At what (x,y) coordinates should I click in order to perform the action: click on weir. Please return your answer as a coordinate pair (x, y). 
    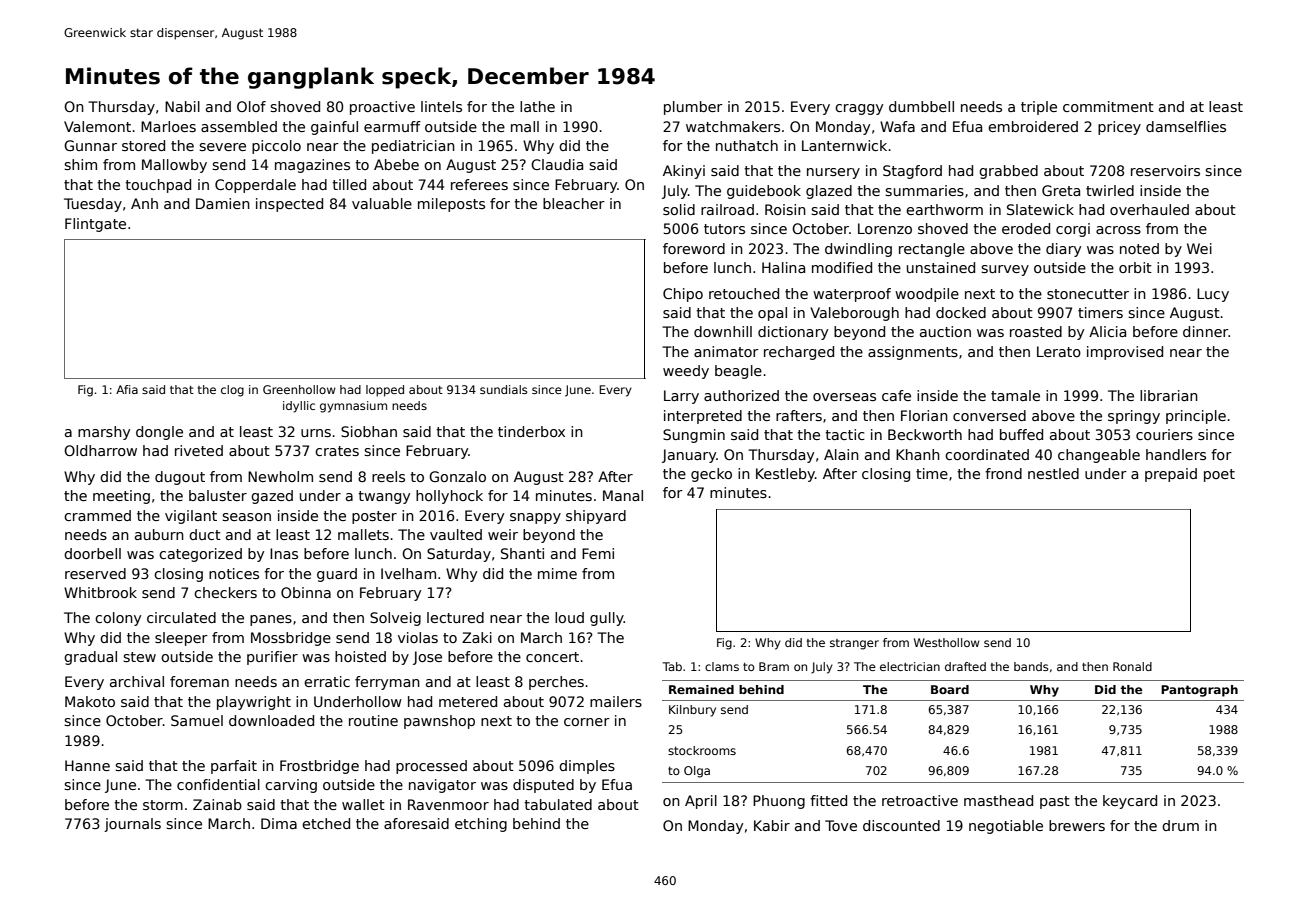
    Looking at the image, I should click on (503, 534).
